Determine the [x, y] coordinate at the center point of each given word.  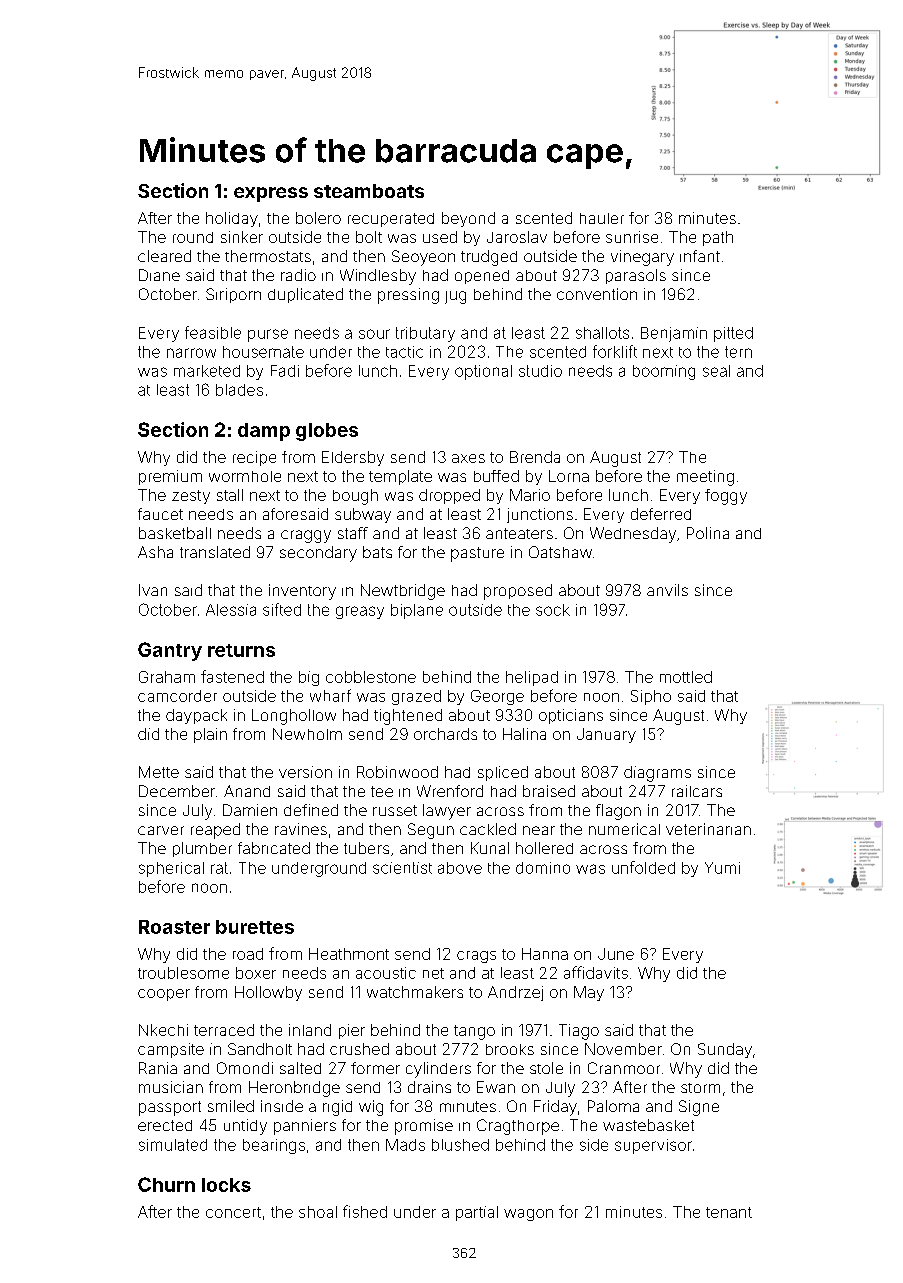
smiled [231, 1106]
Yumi [722, 868]
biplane [417, 611]
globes [327, 432]
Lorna [569, 476]
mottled [686, 677]
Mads [405, 1145]
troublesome [183, 973]
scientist [402, 868]
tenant [729, 1212]
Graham [167, 677]
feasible [213, 332]
